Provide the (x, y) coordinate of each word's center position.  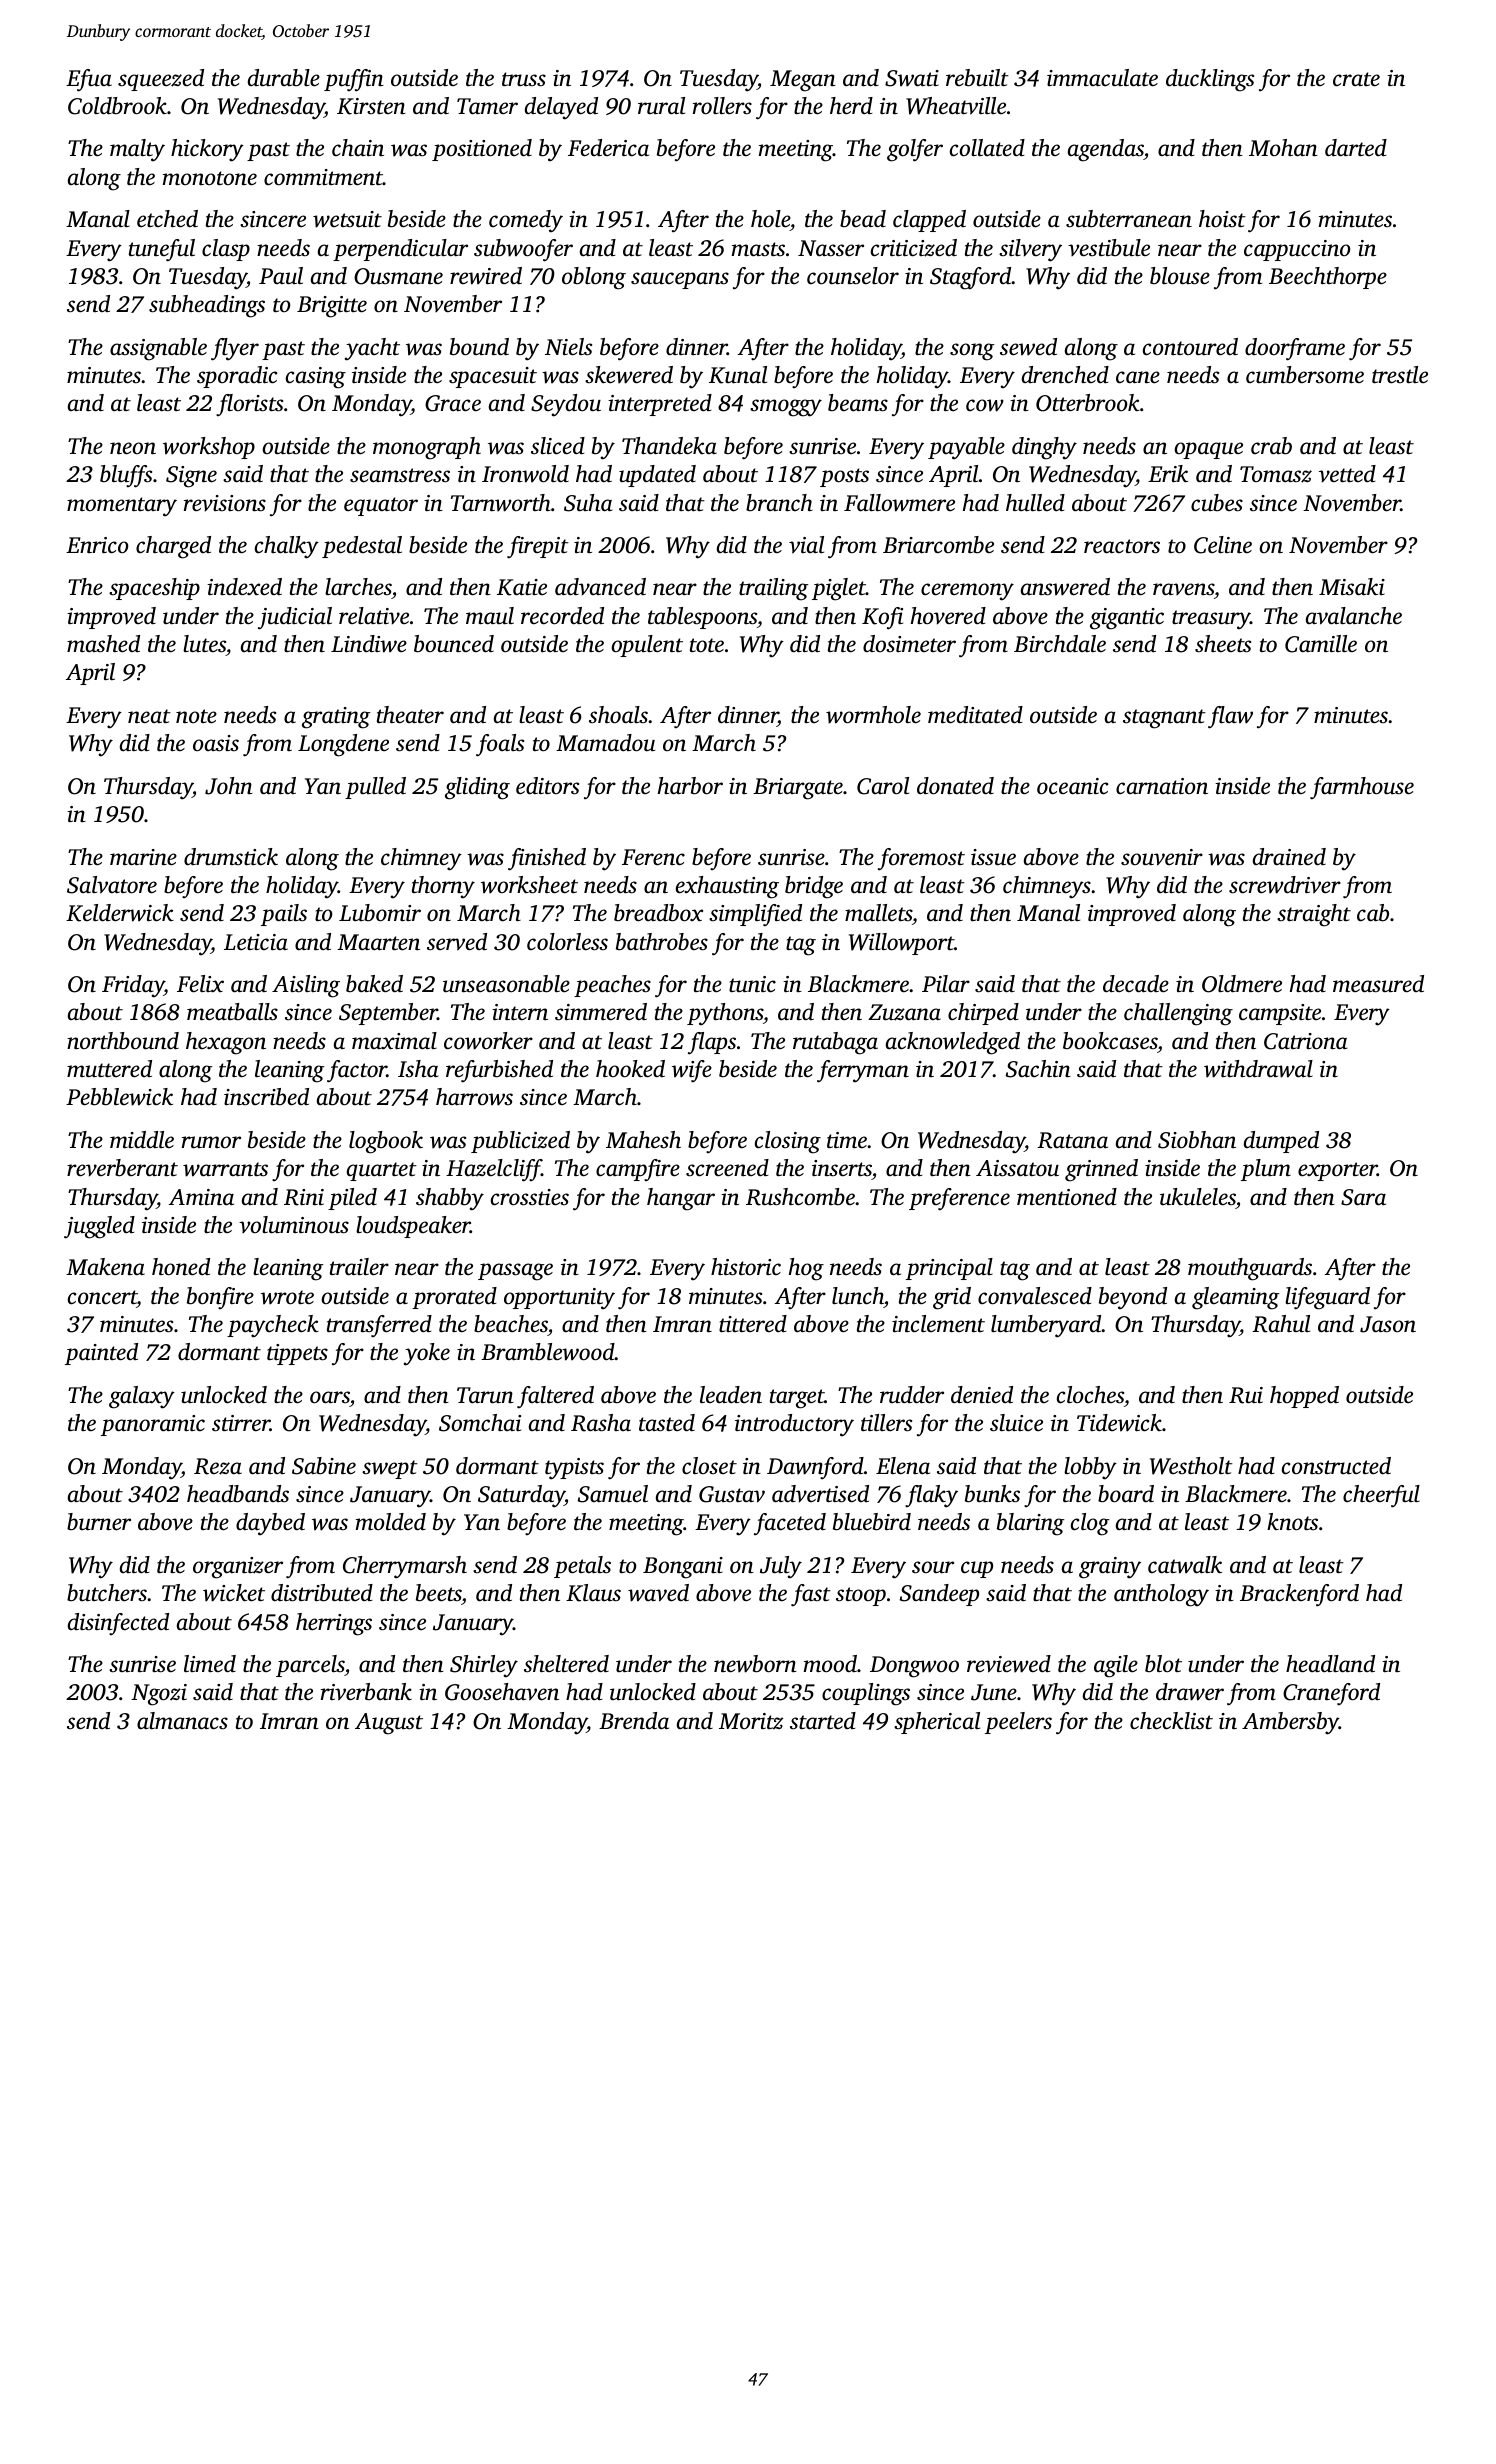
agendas (1106, 150)
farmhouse (1362, 788)
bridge (814, 887)
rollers (722, 106)
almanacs (182, 1721)
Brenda (634, 1721)
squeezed (161, 80)
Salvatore (112, 885)
